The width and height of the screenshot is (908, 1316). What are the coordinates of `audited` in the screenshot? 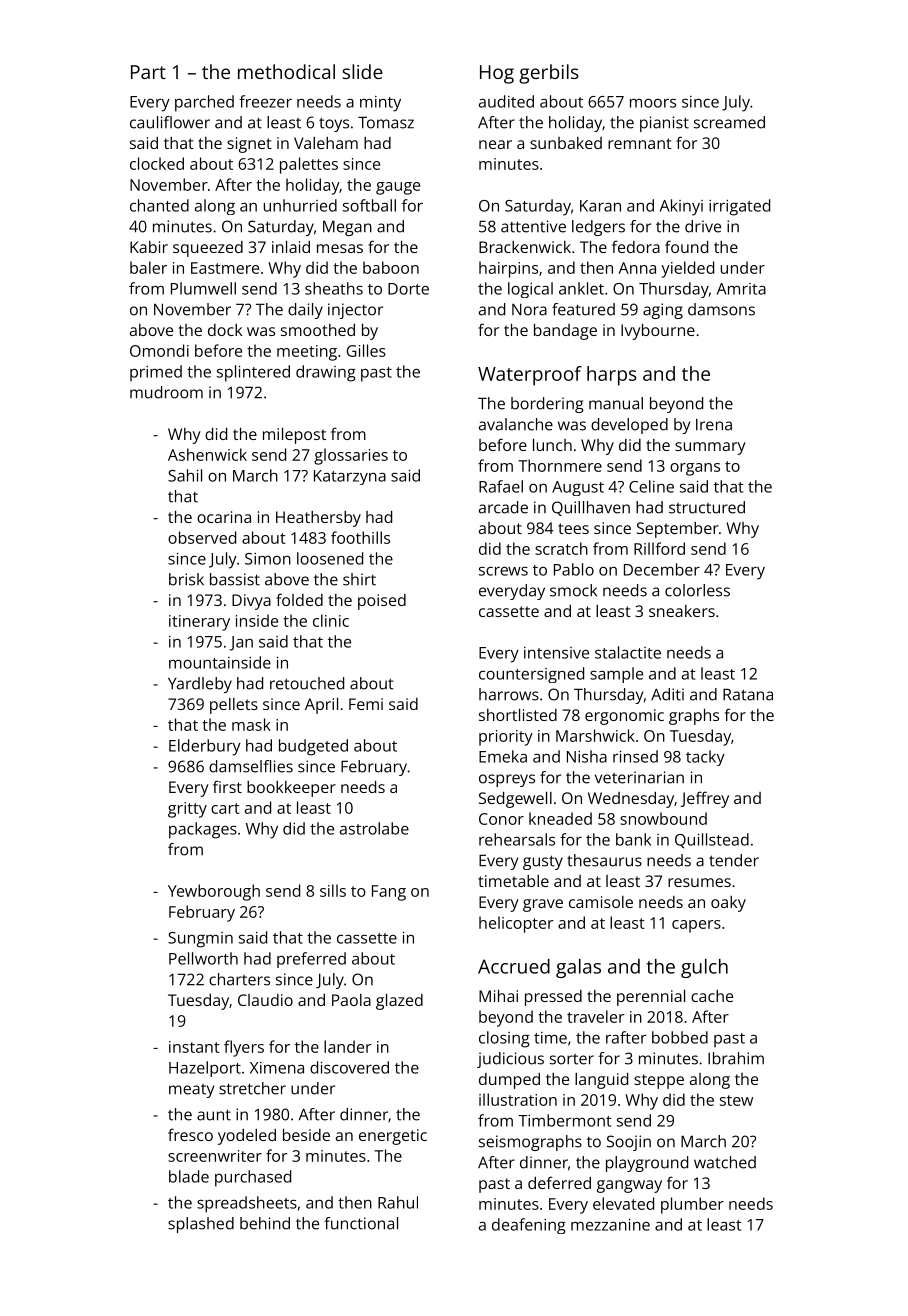 It's located at (506, 101).
